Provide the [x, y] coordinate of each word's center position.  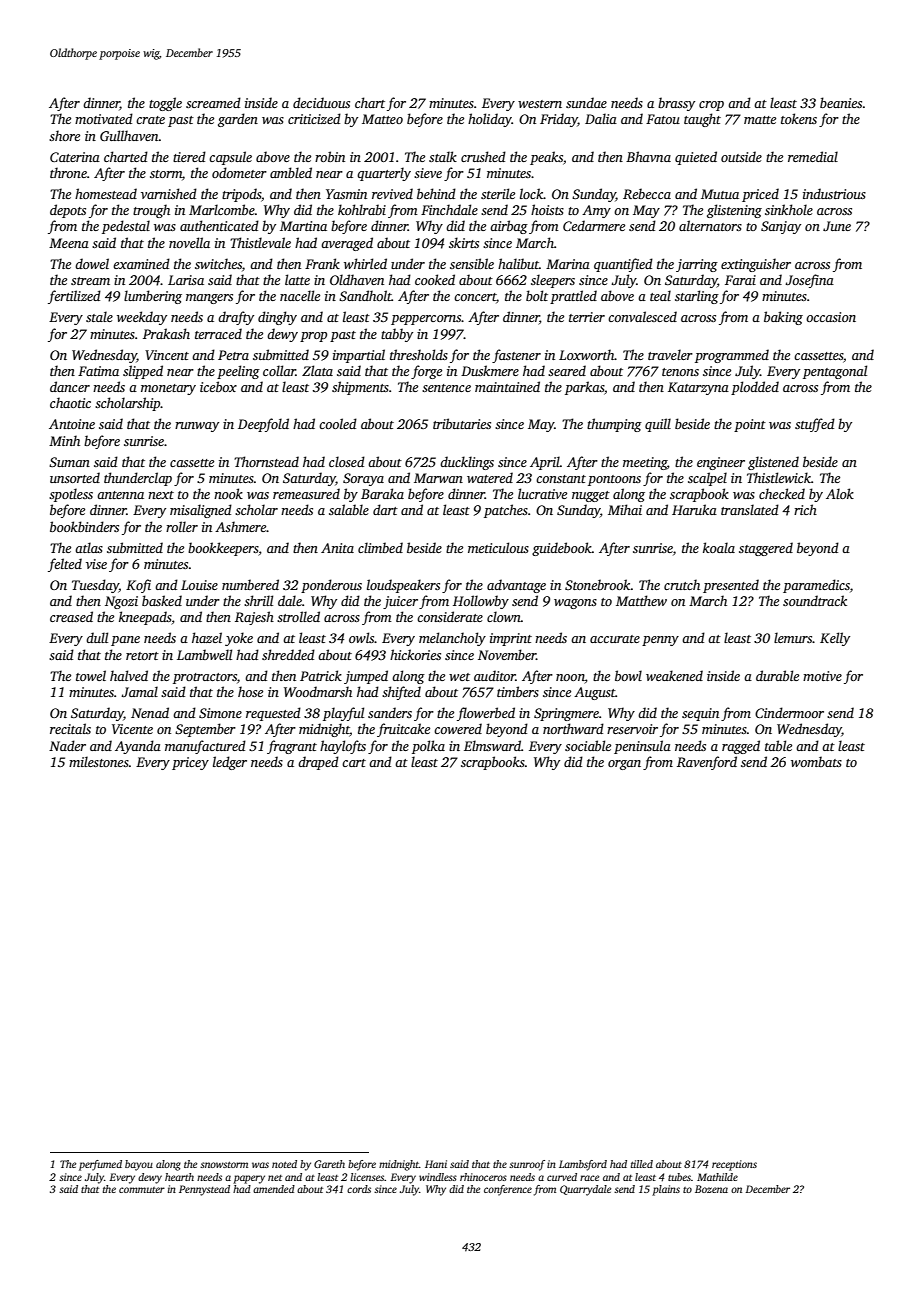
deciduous [321, 102]
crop [711, 106]
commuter [142, 1190]
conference [508, 1190]
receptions [734, 1165]
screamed [213, 102]
